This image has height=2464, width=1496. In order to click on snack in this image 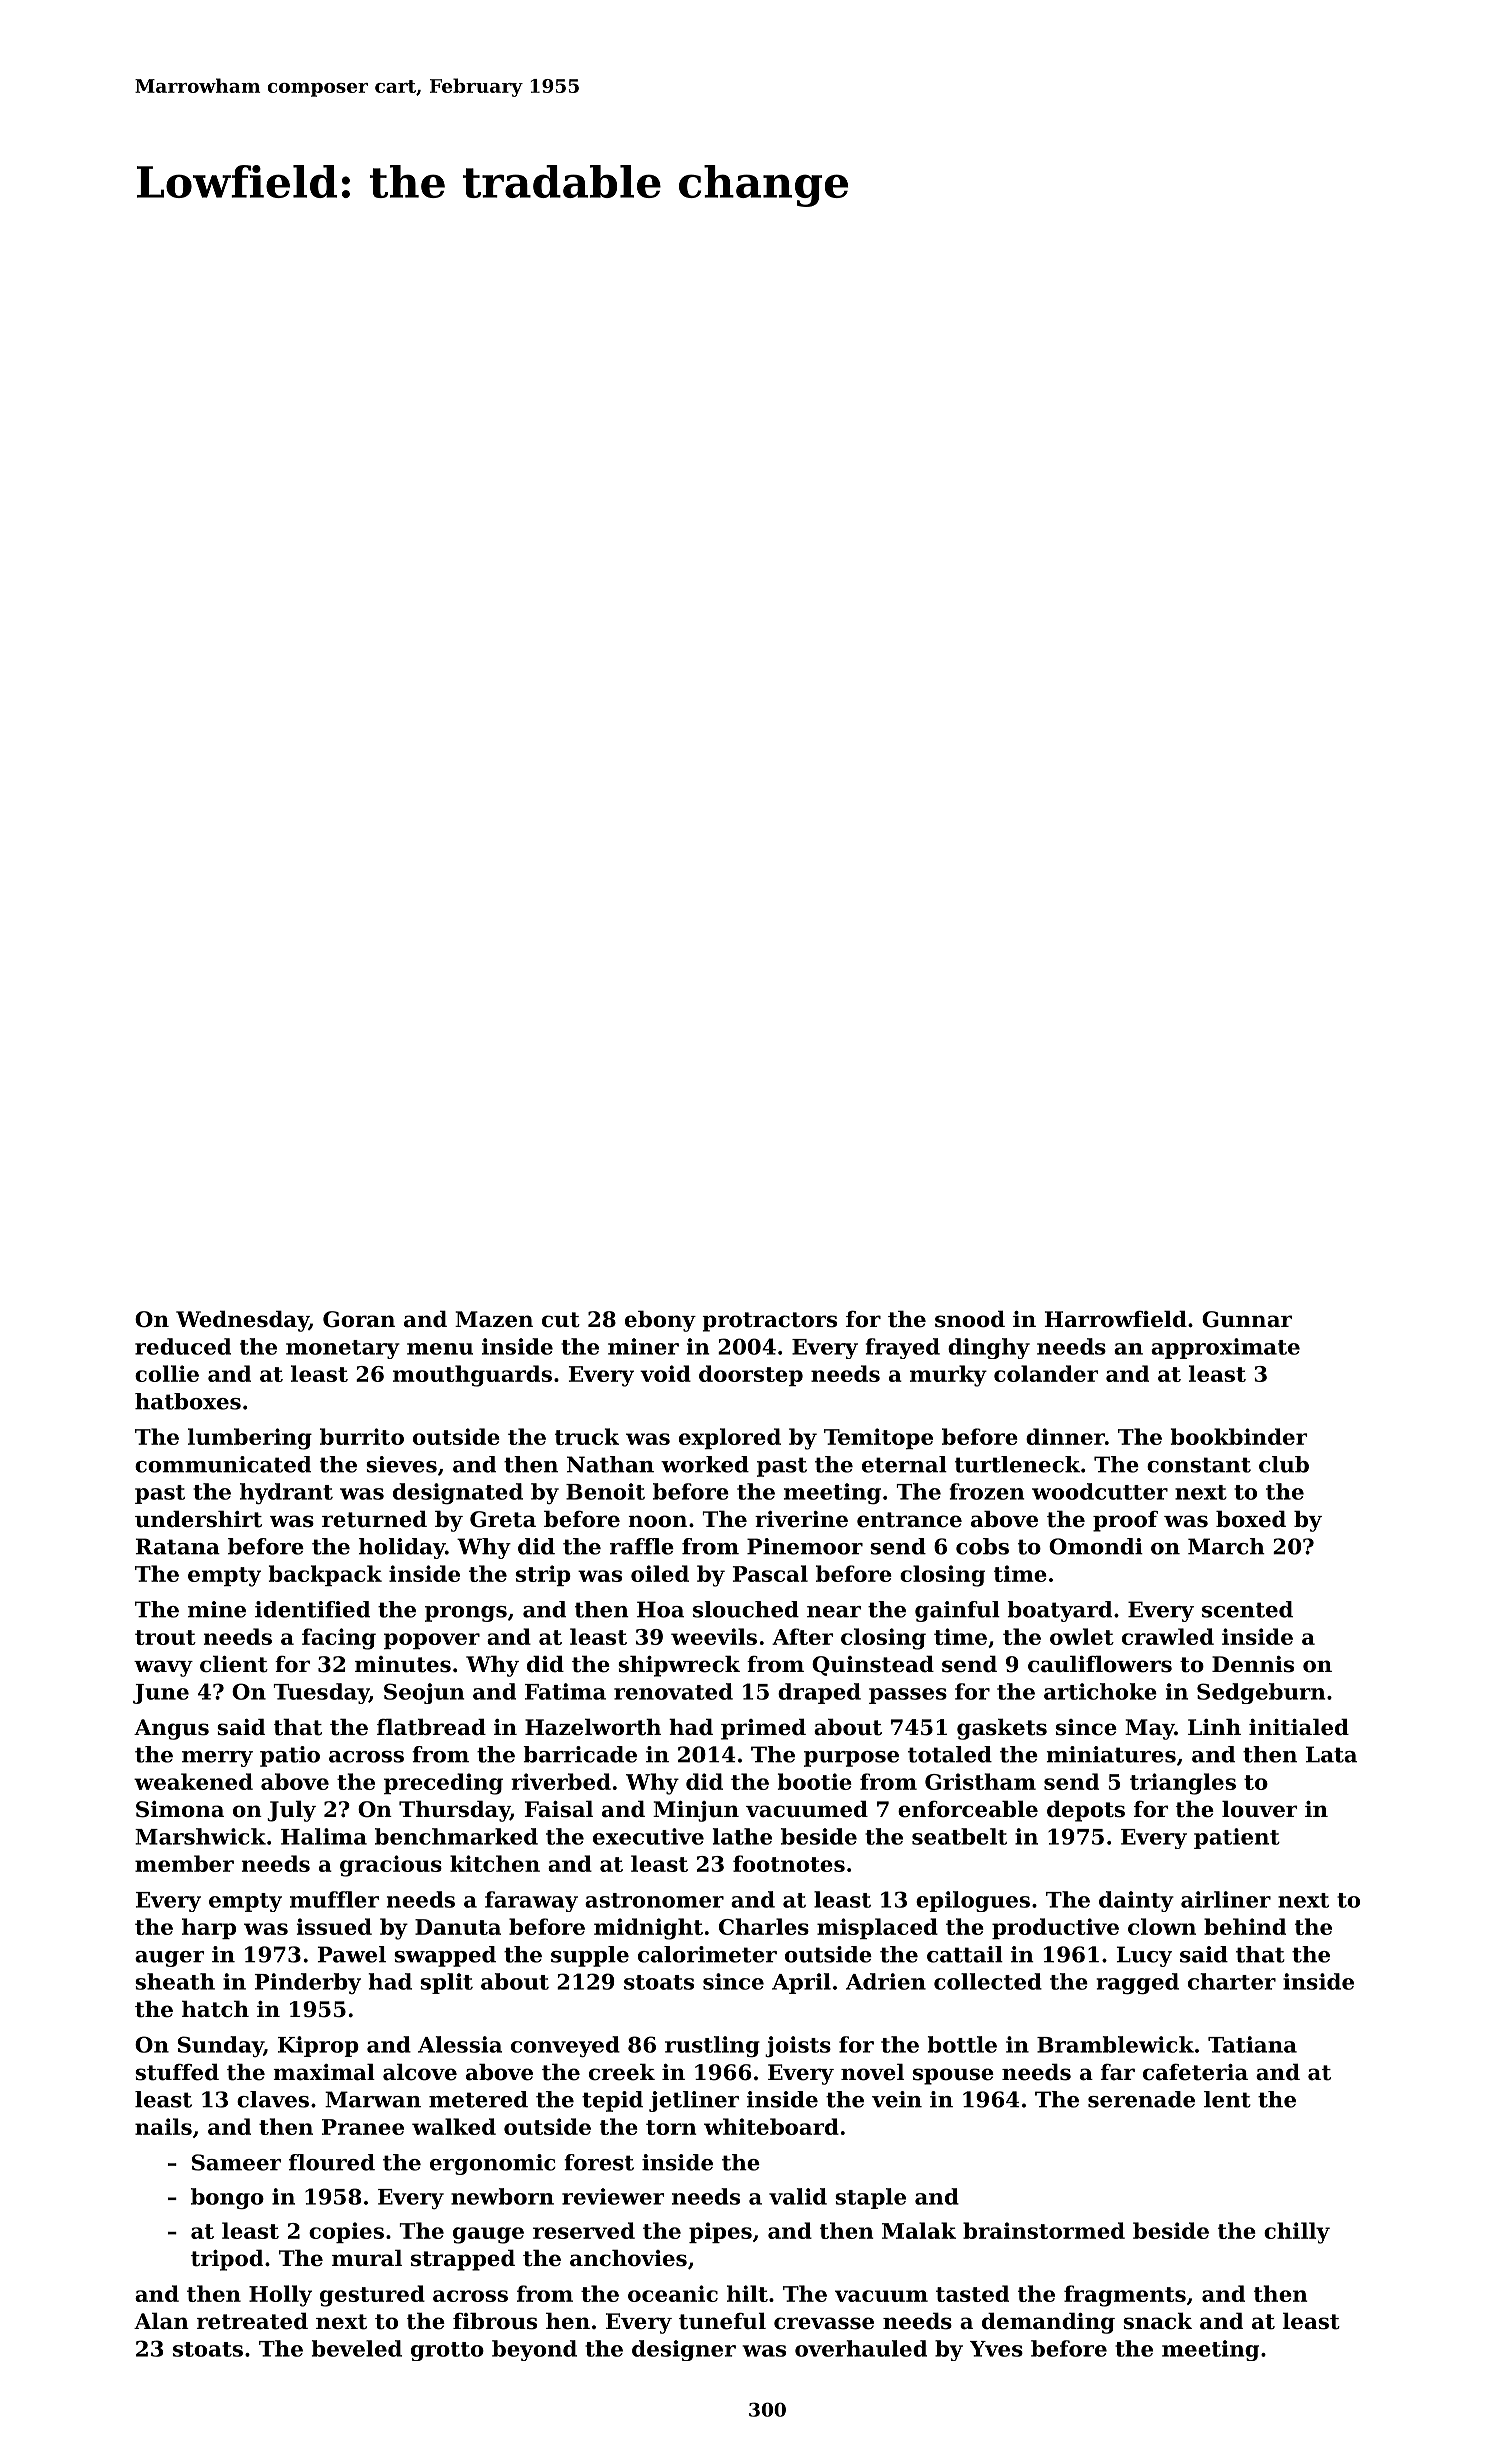, I will do `click(1157, 2321)`.
